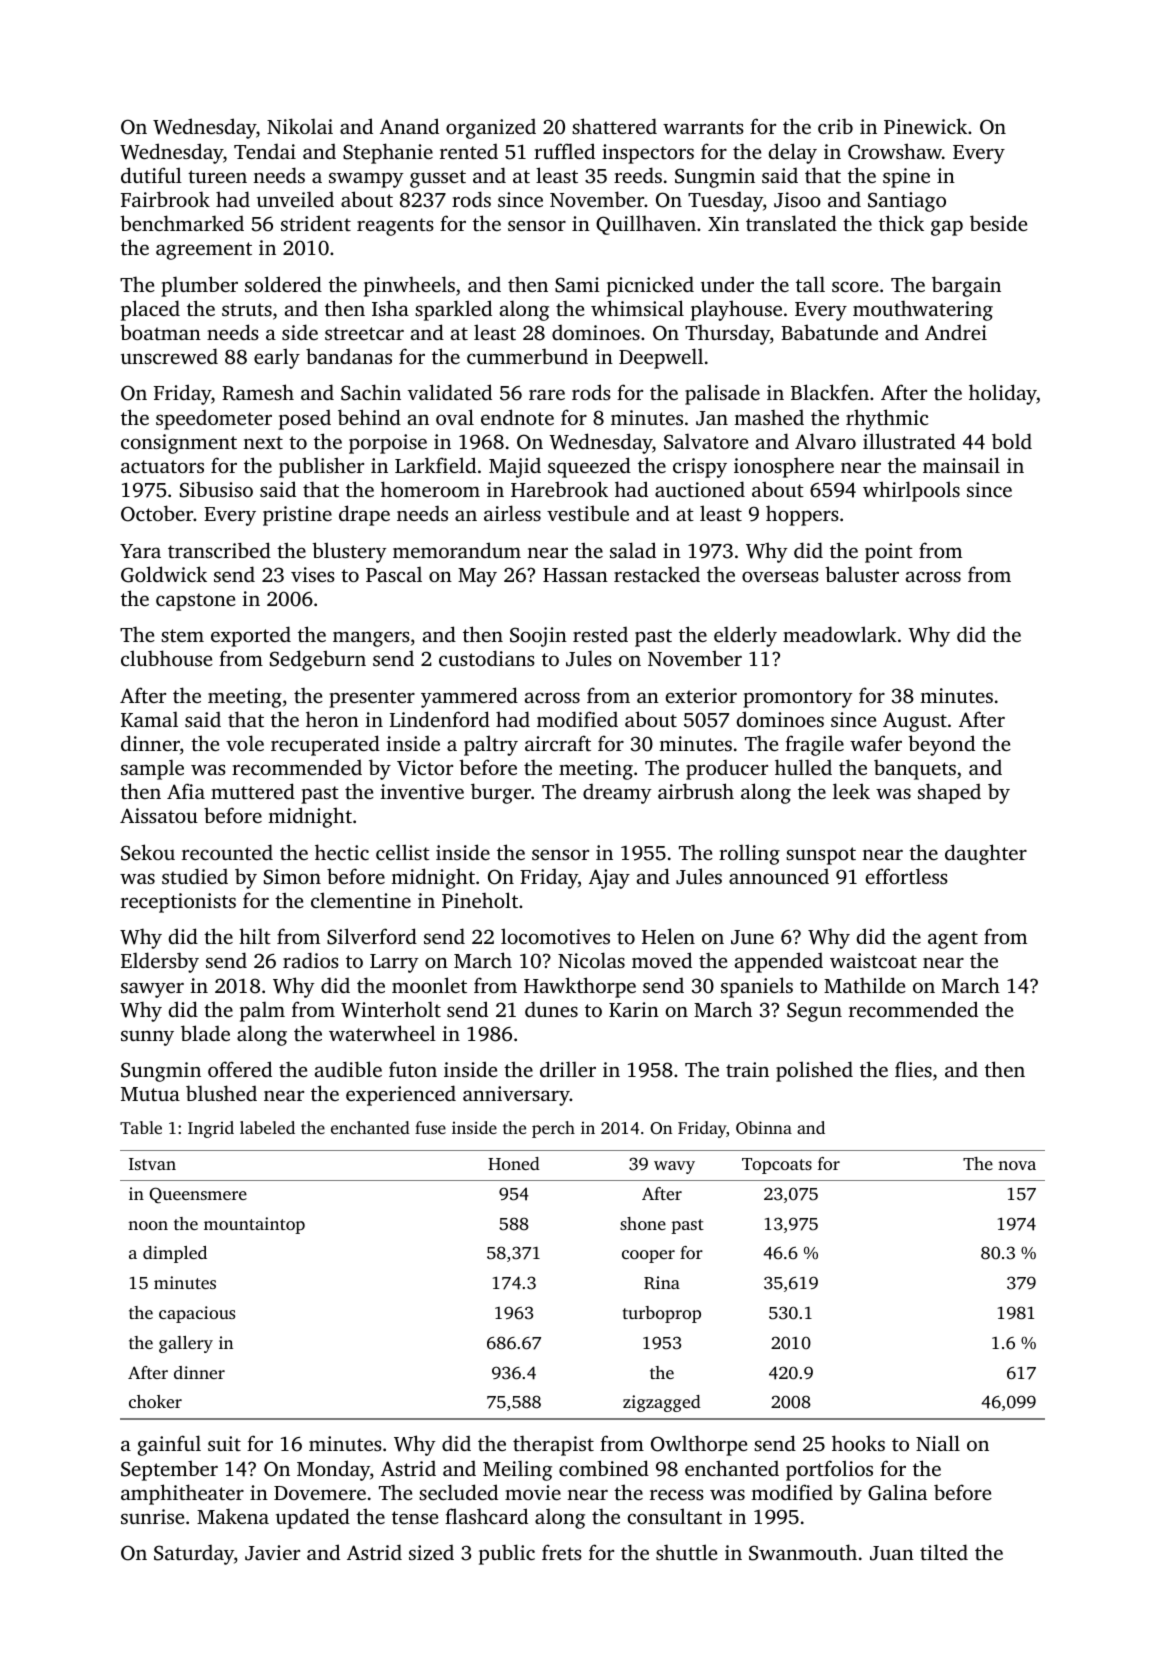  What do you see at coordinates (858, 1443) in the document?
I see `hooks` at bounding box center [858, 1443].
